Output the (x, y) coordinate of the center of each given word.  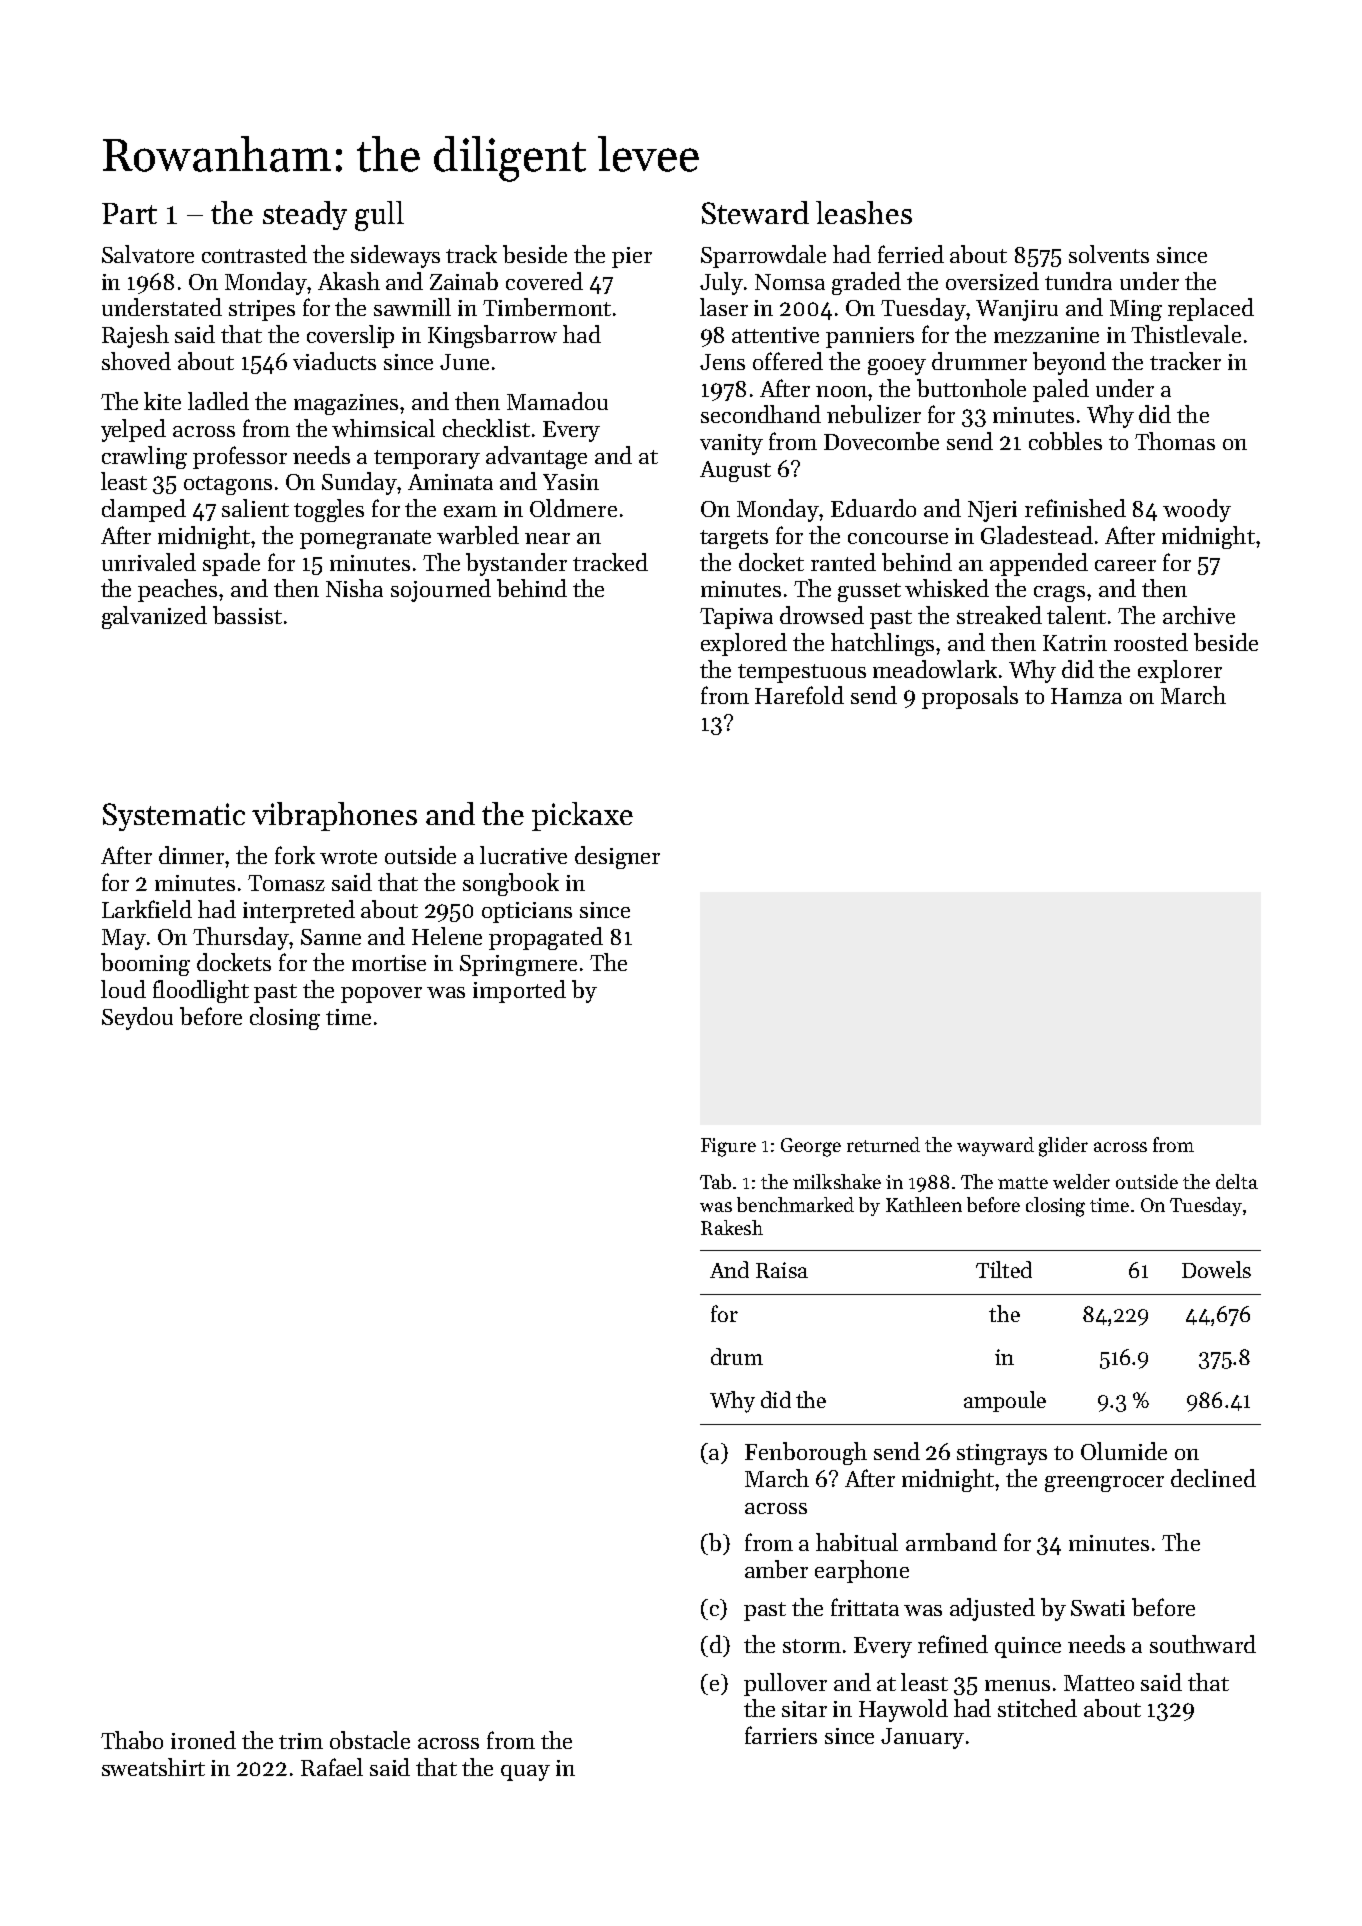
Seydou (137, 1018)
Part (129, 213)
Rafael (332, 1767)
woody (1197, 510)
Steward (755, 212)
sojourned (441, 590)
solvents (1109, 254)
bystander (516, 564)
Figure (728, 1147)
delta (1237, 1181)
